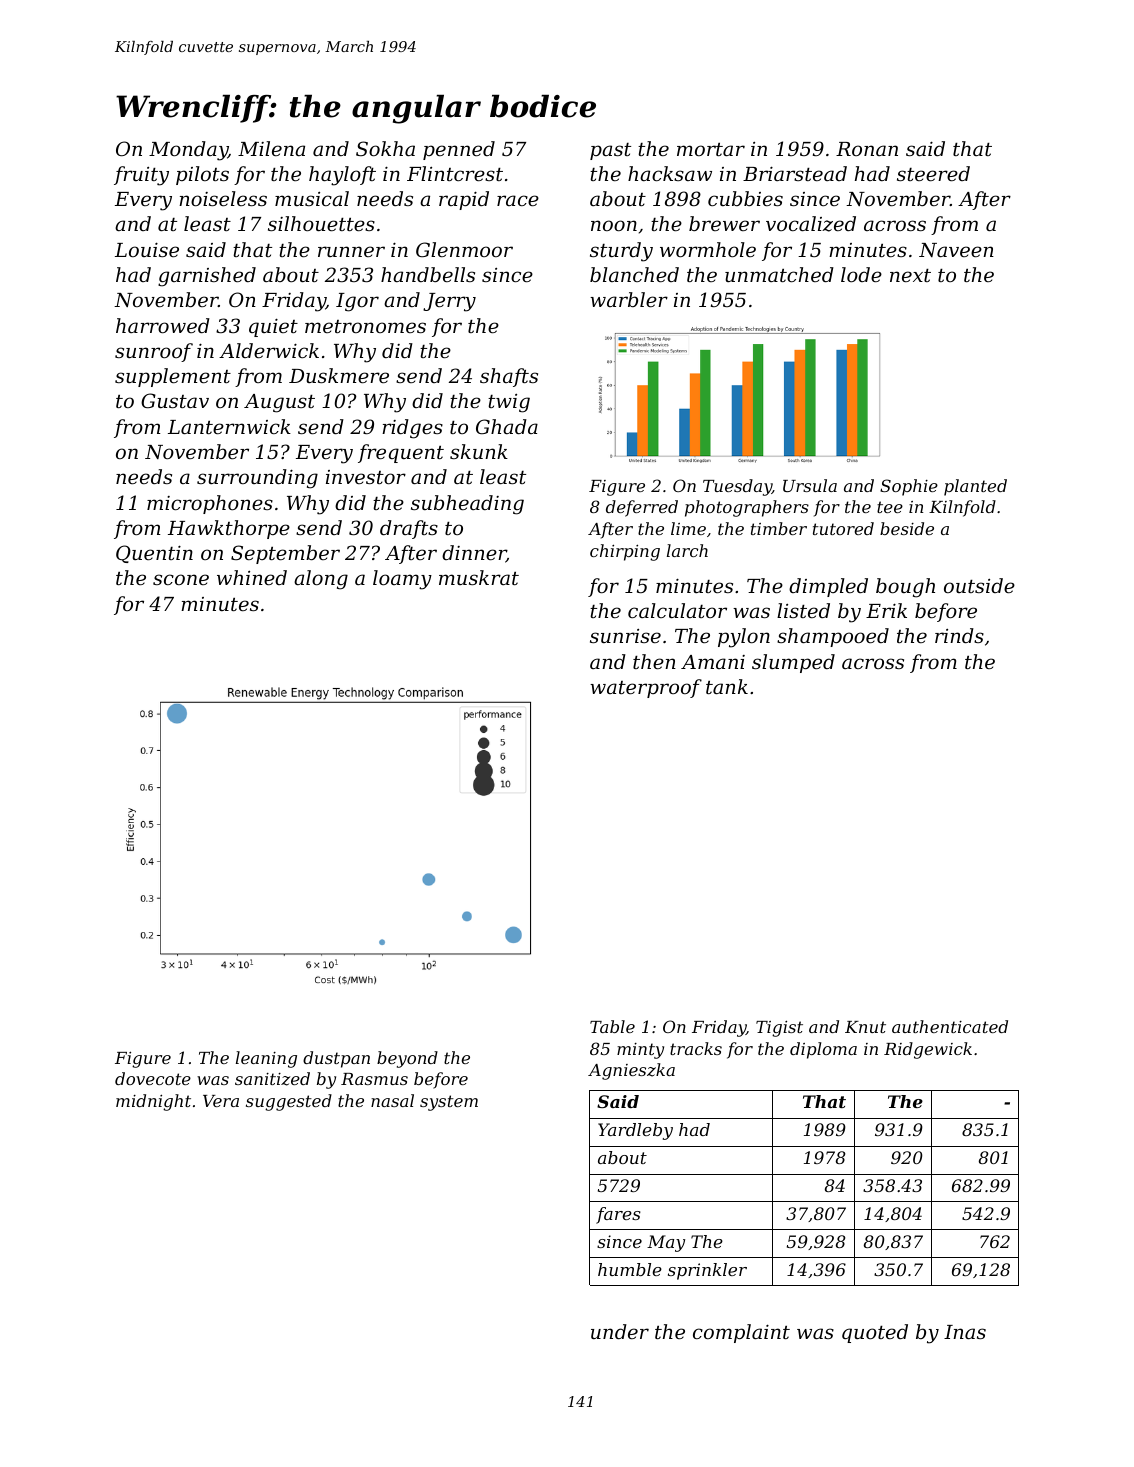 This image has width=1134, height=1467. What do you see at coordinates (339, 375) in the image?
I see `Duskmere` at bounding box center [339, 375].
